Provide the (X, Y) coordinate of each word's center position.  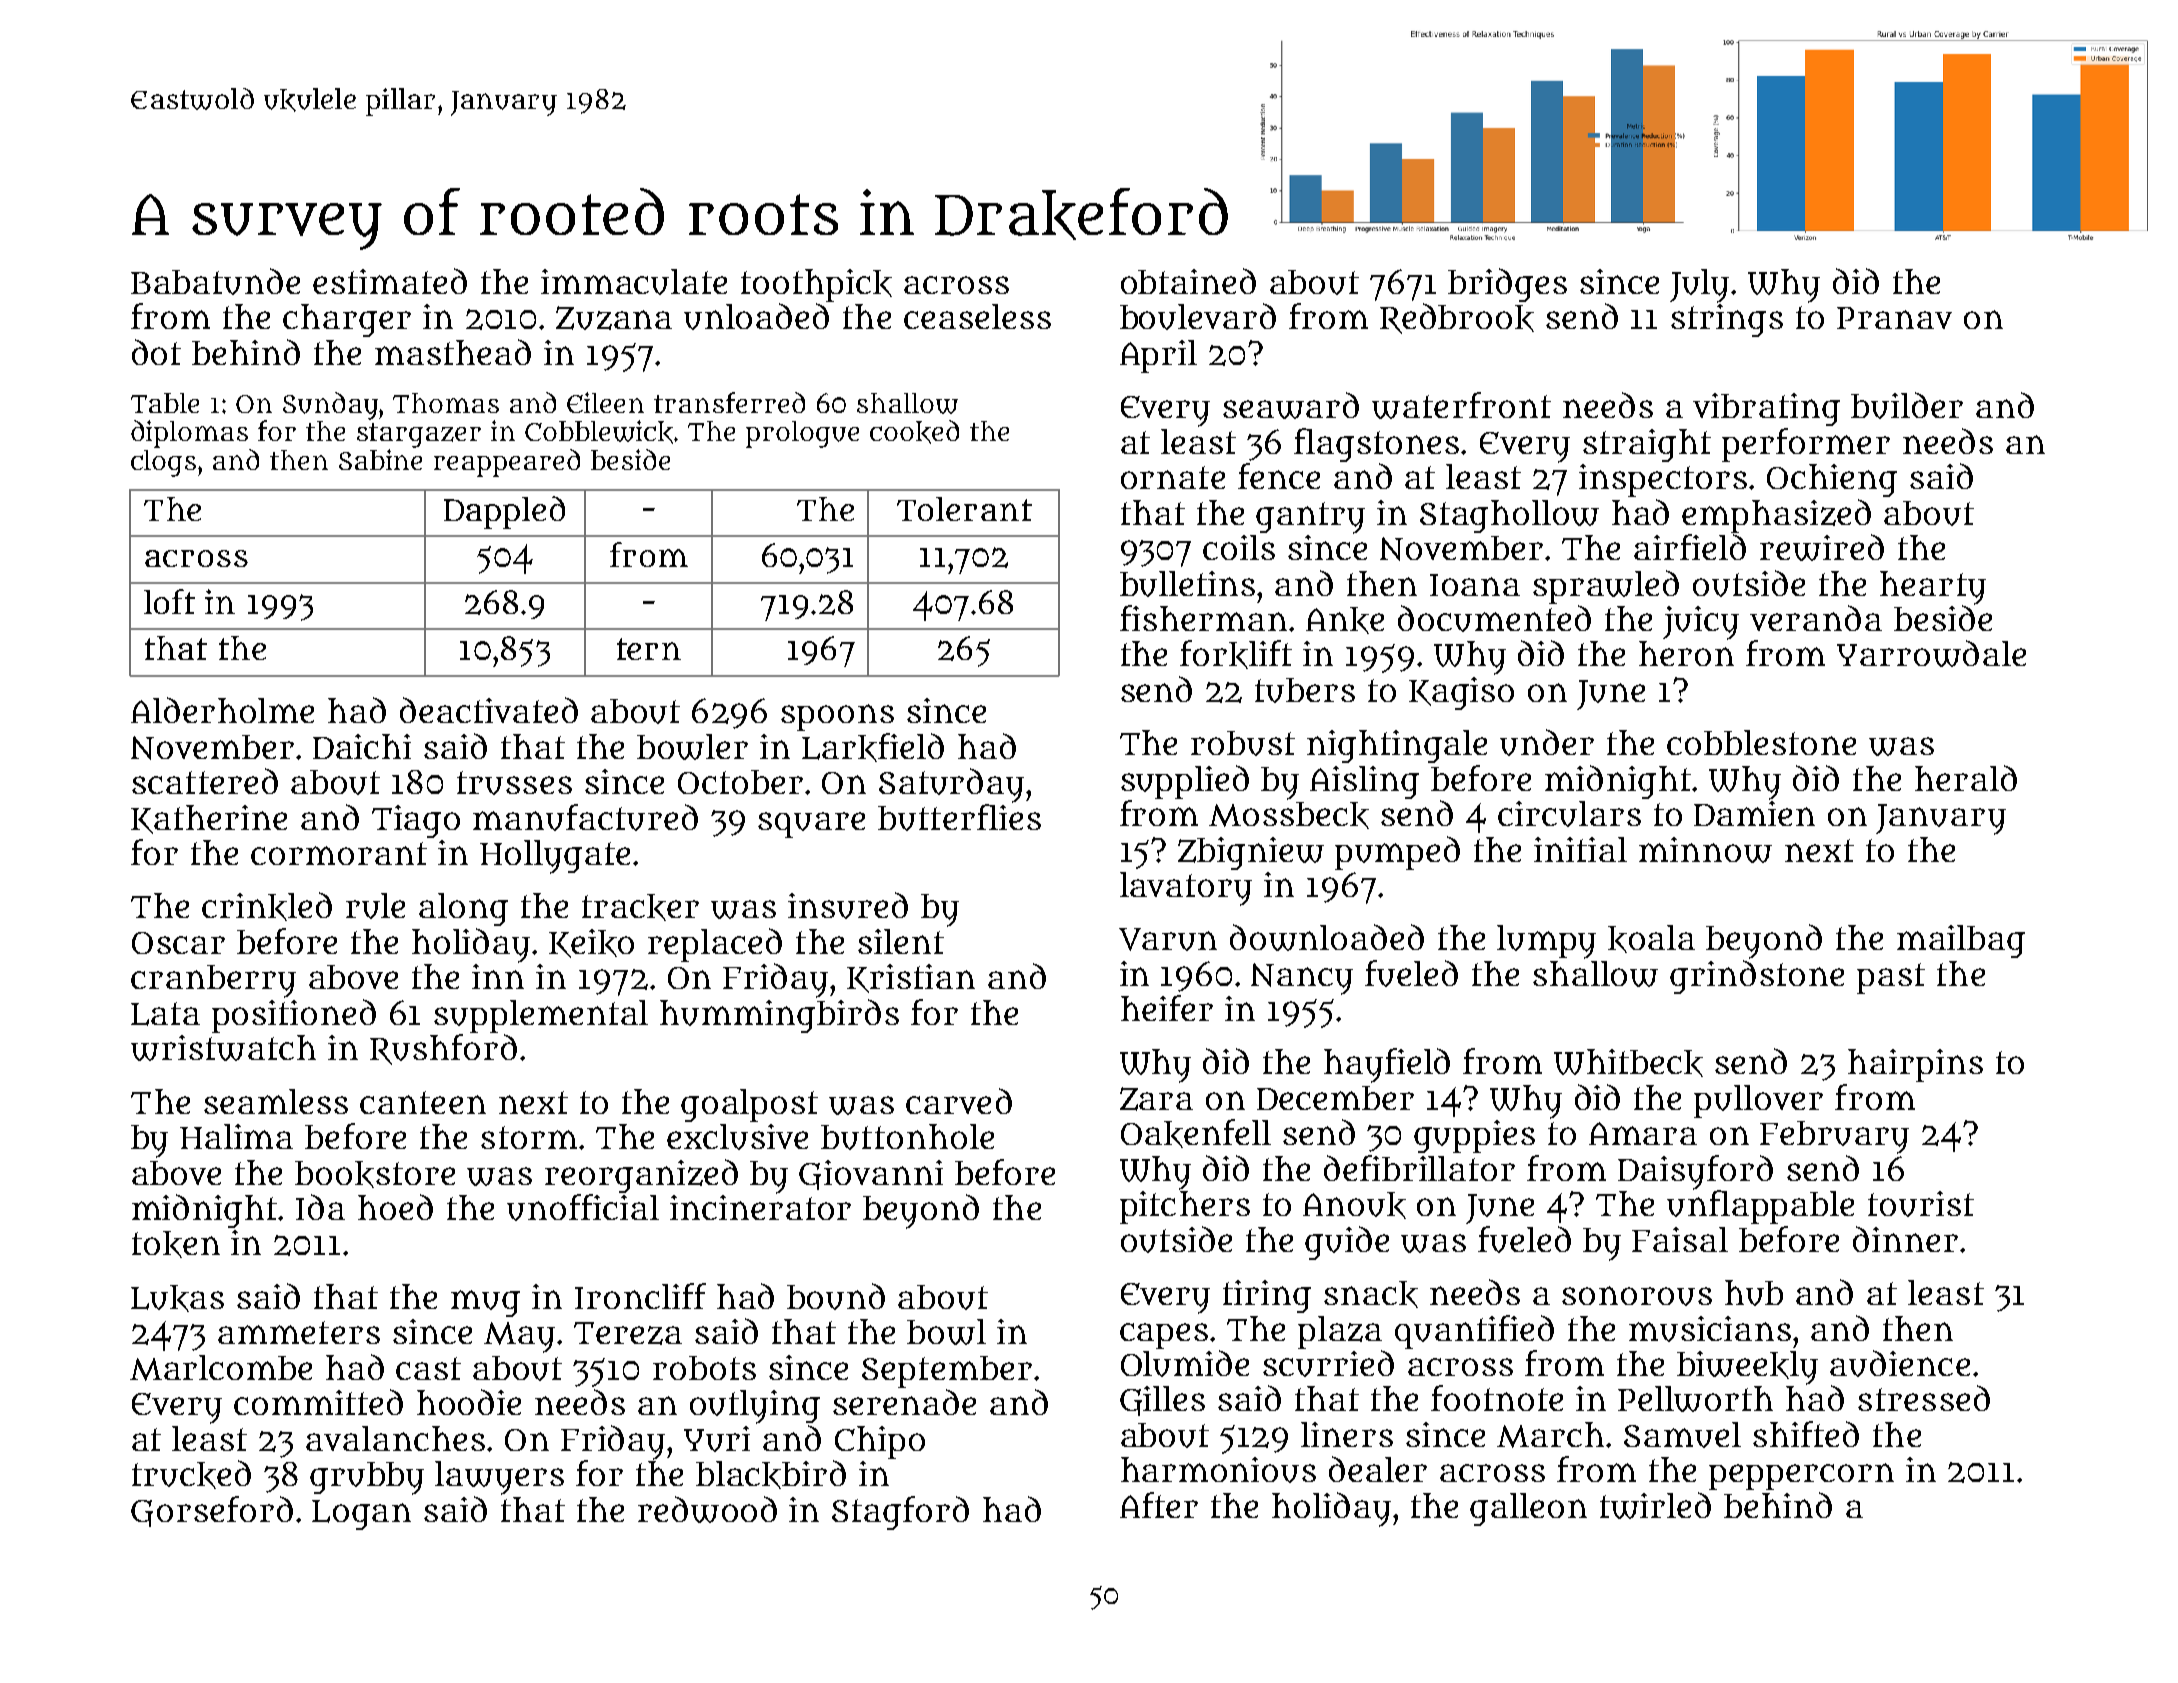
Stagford (900, 1513)
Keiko (591, 943)
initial (1580, 849)
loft (169, 601)
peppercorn (1801, 1476)
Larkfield (873, 747)
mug (485, 1303)
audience (1900, 1363)
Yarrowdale (1931, 653)
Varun (1168, 939)
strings (1727, 320)
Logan (361, 1515)
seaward (1291, 405)
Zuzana (614, 318)
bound (836, 1296)
